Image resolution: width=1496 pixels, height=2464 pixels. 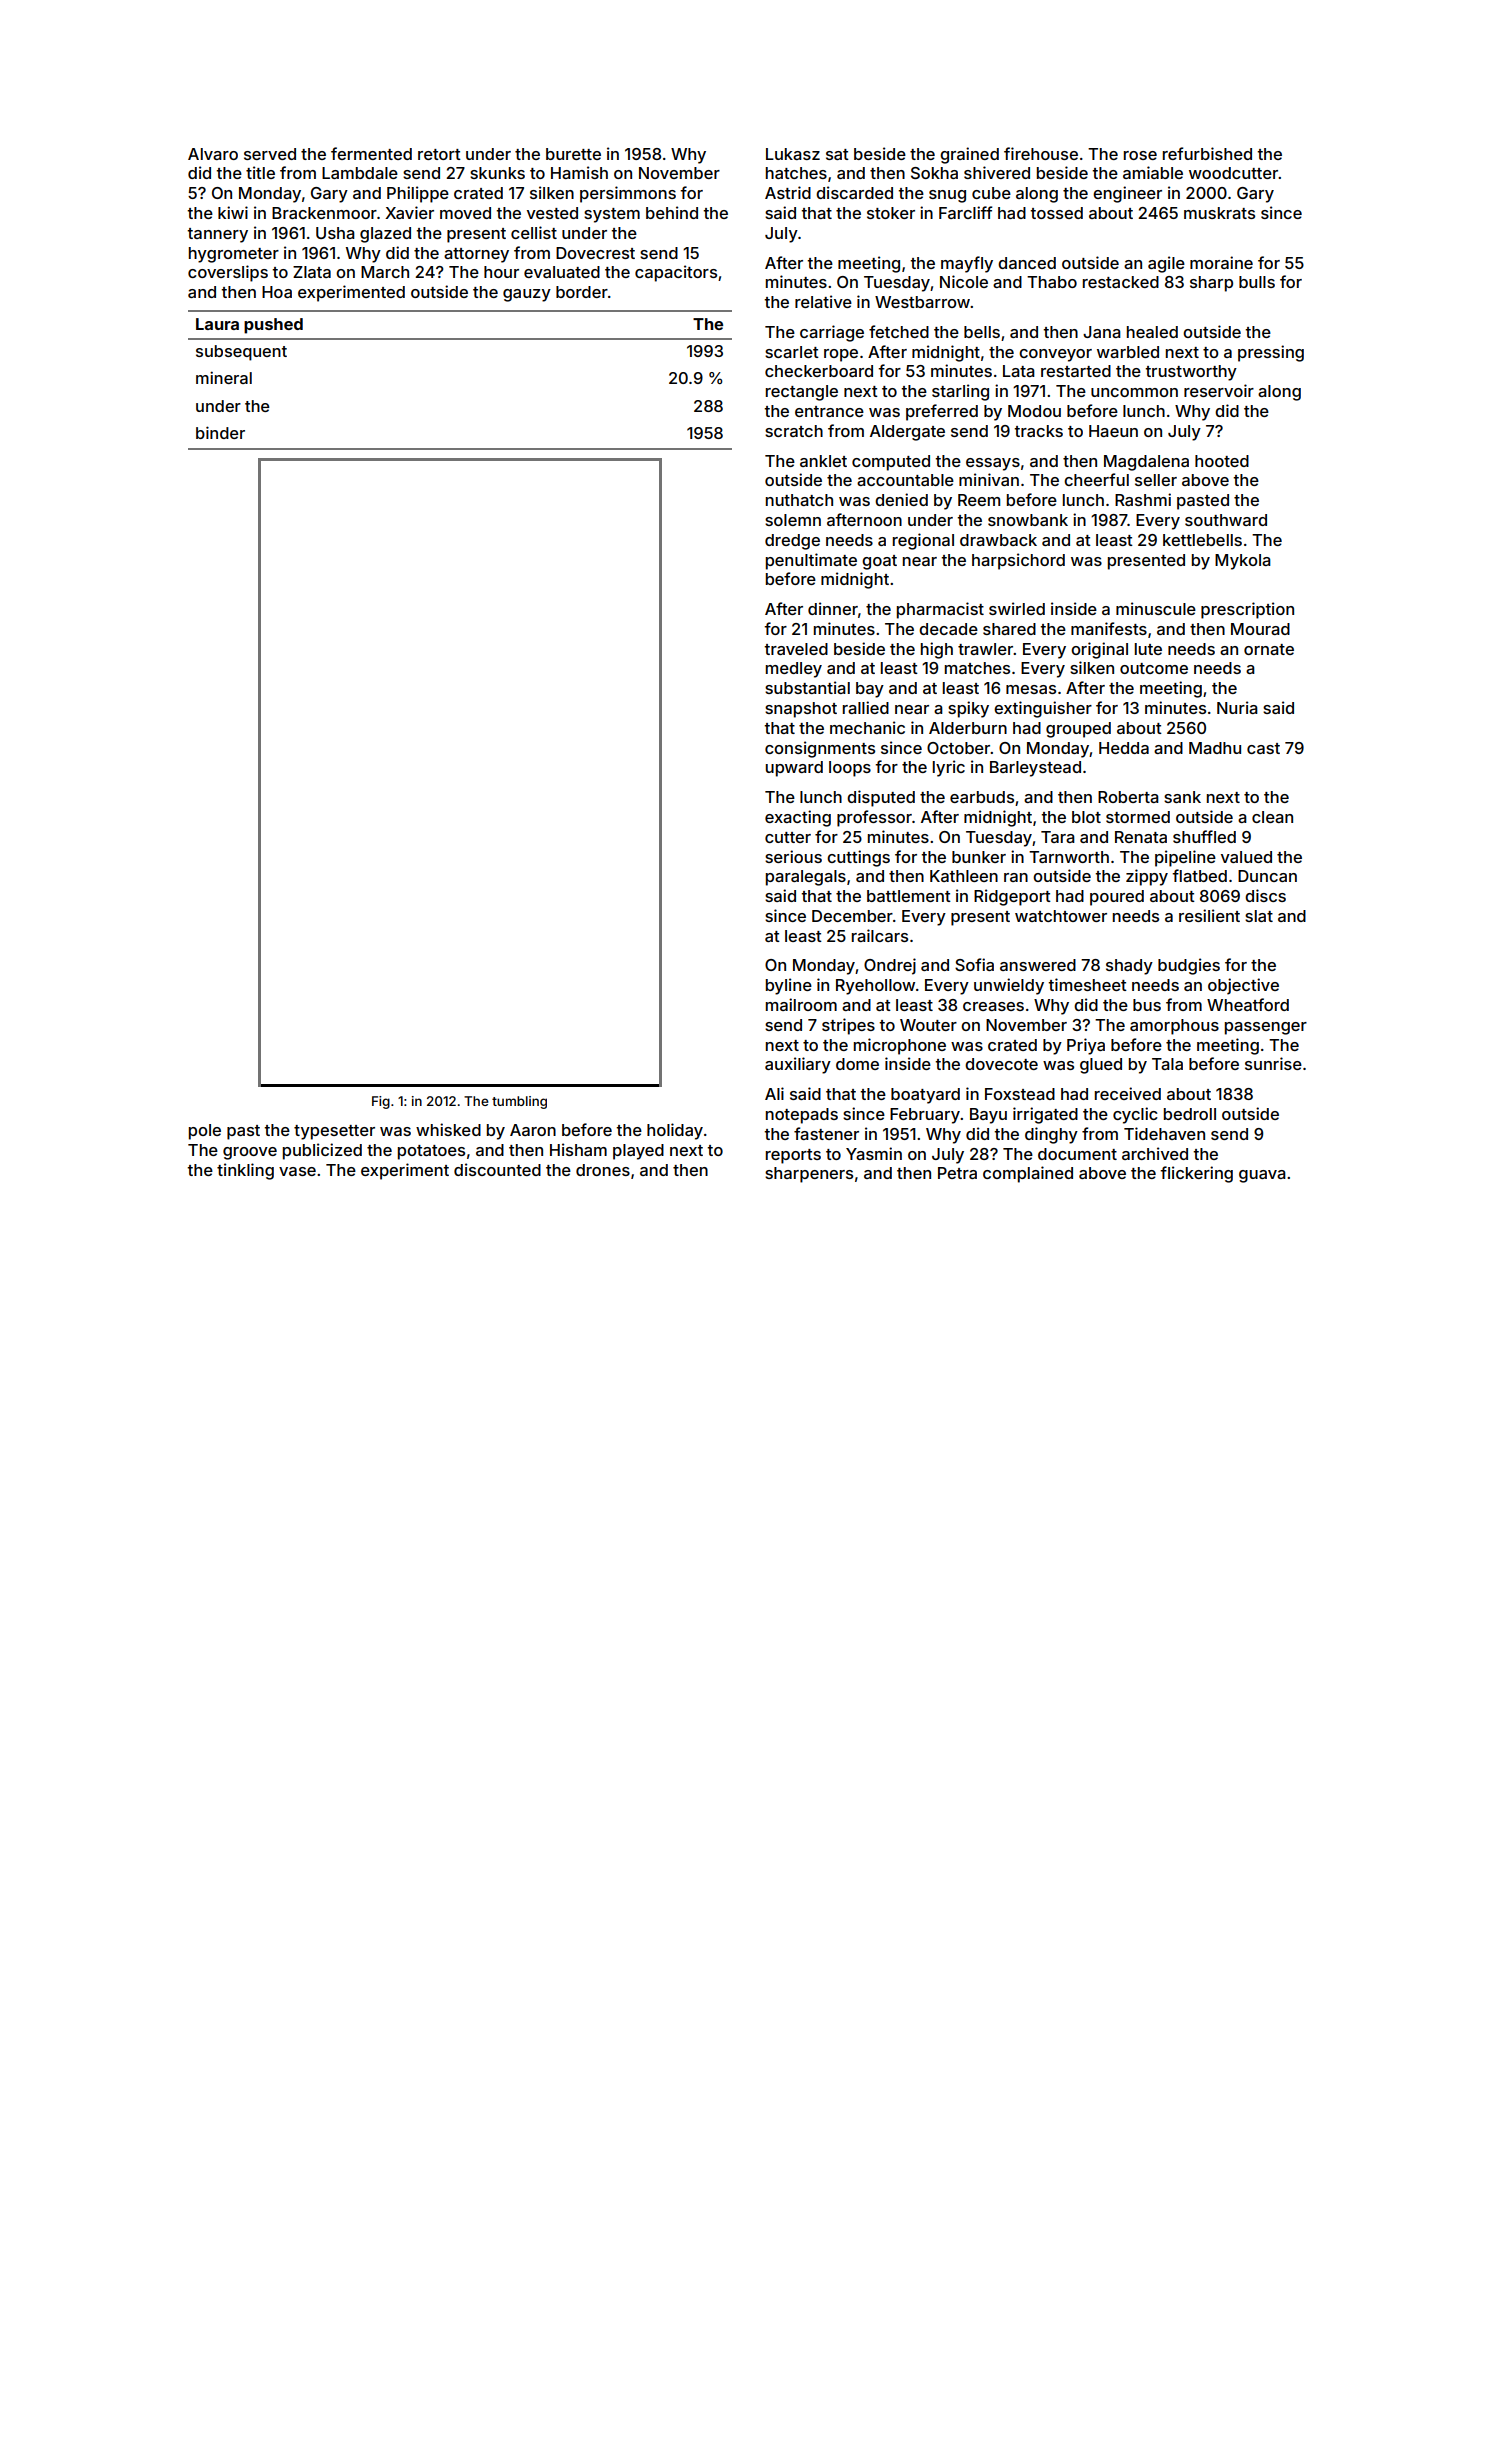 I want to click on kiwi, so click(x=233, y=212).
